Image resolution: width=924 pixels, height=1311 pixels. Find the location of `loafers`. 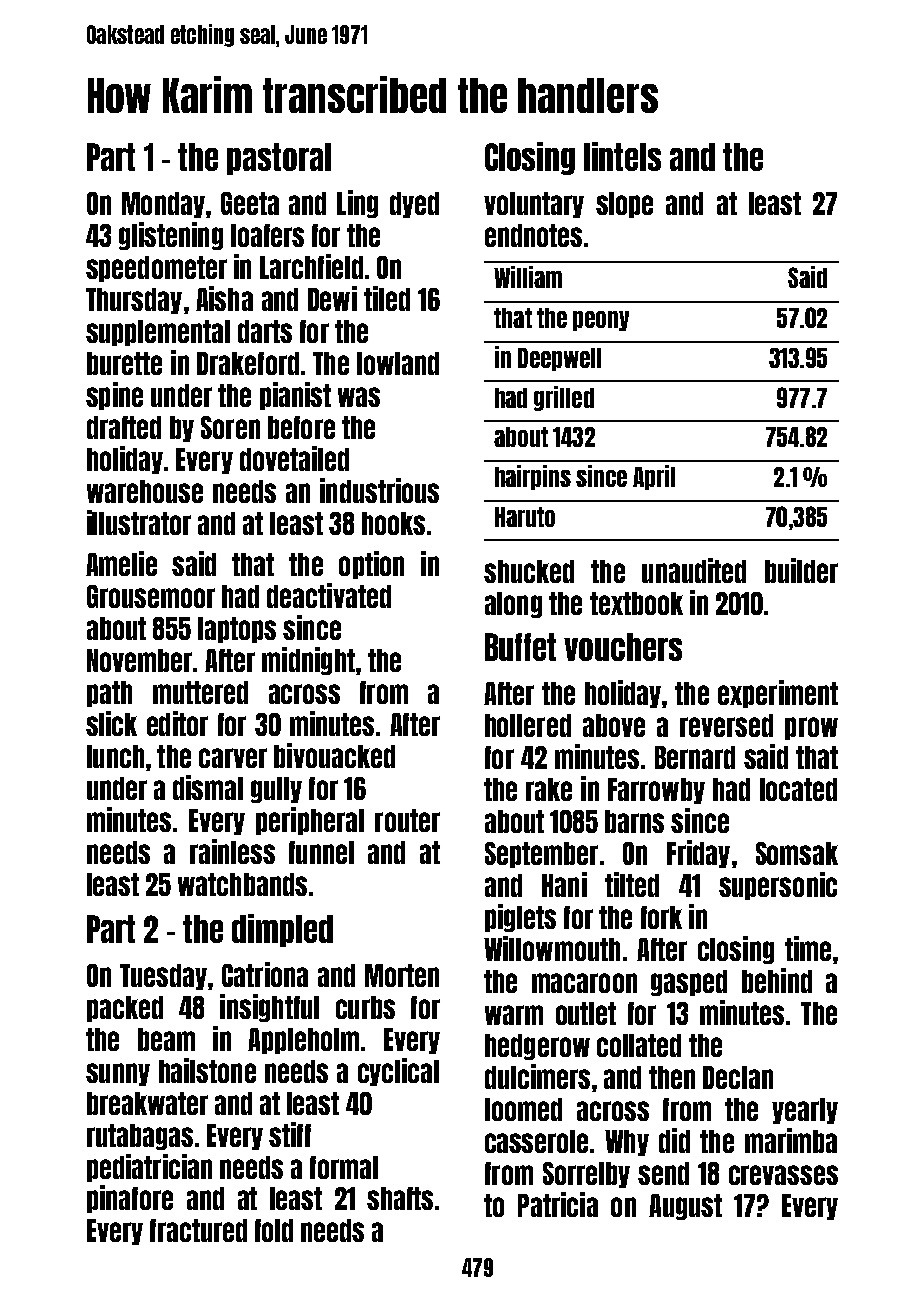

loafers is located at coordinates (267, 235).
